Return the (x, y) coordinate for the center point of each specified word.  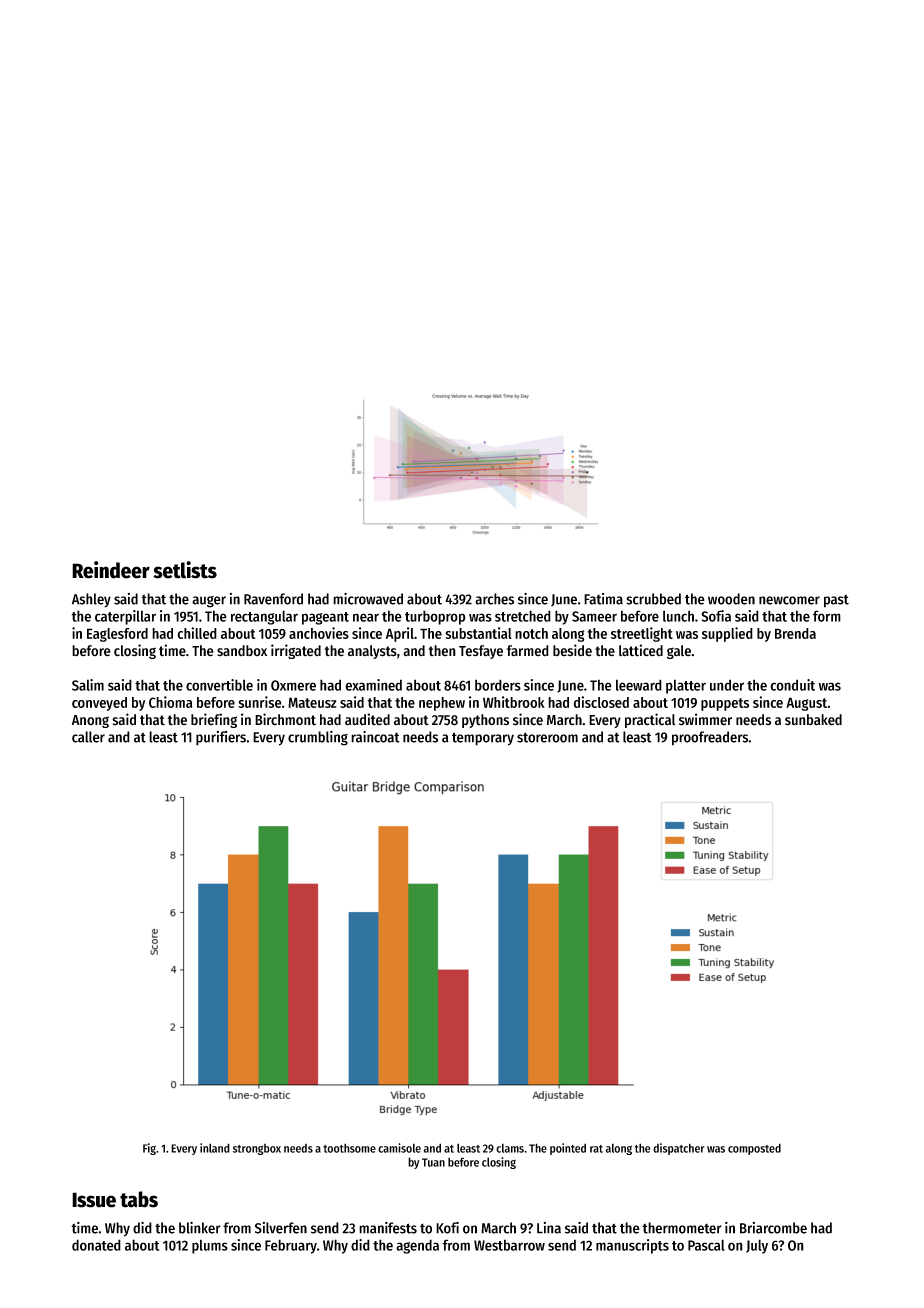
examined (373, 685)
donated (96, 1245)
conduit (792, 685)
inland (215, 1148)
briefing (214, 720)
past (836, 601)
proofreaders (710, 738)
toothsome (349, 1148)
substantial (478, 633)
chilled (197, 633)
